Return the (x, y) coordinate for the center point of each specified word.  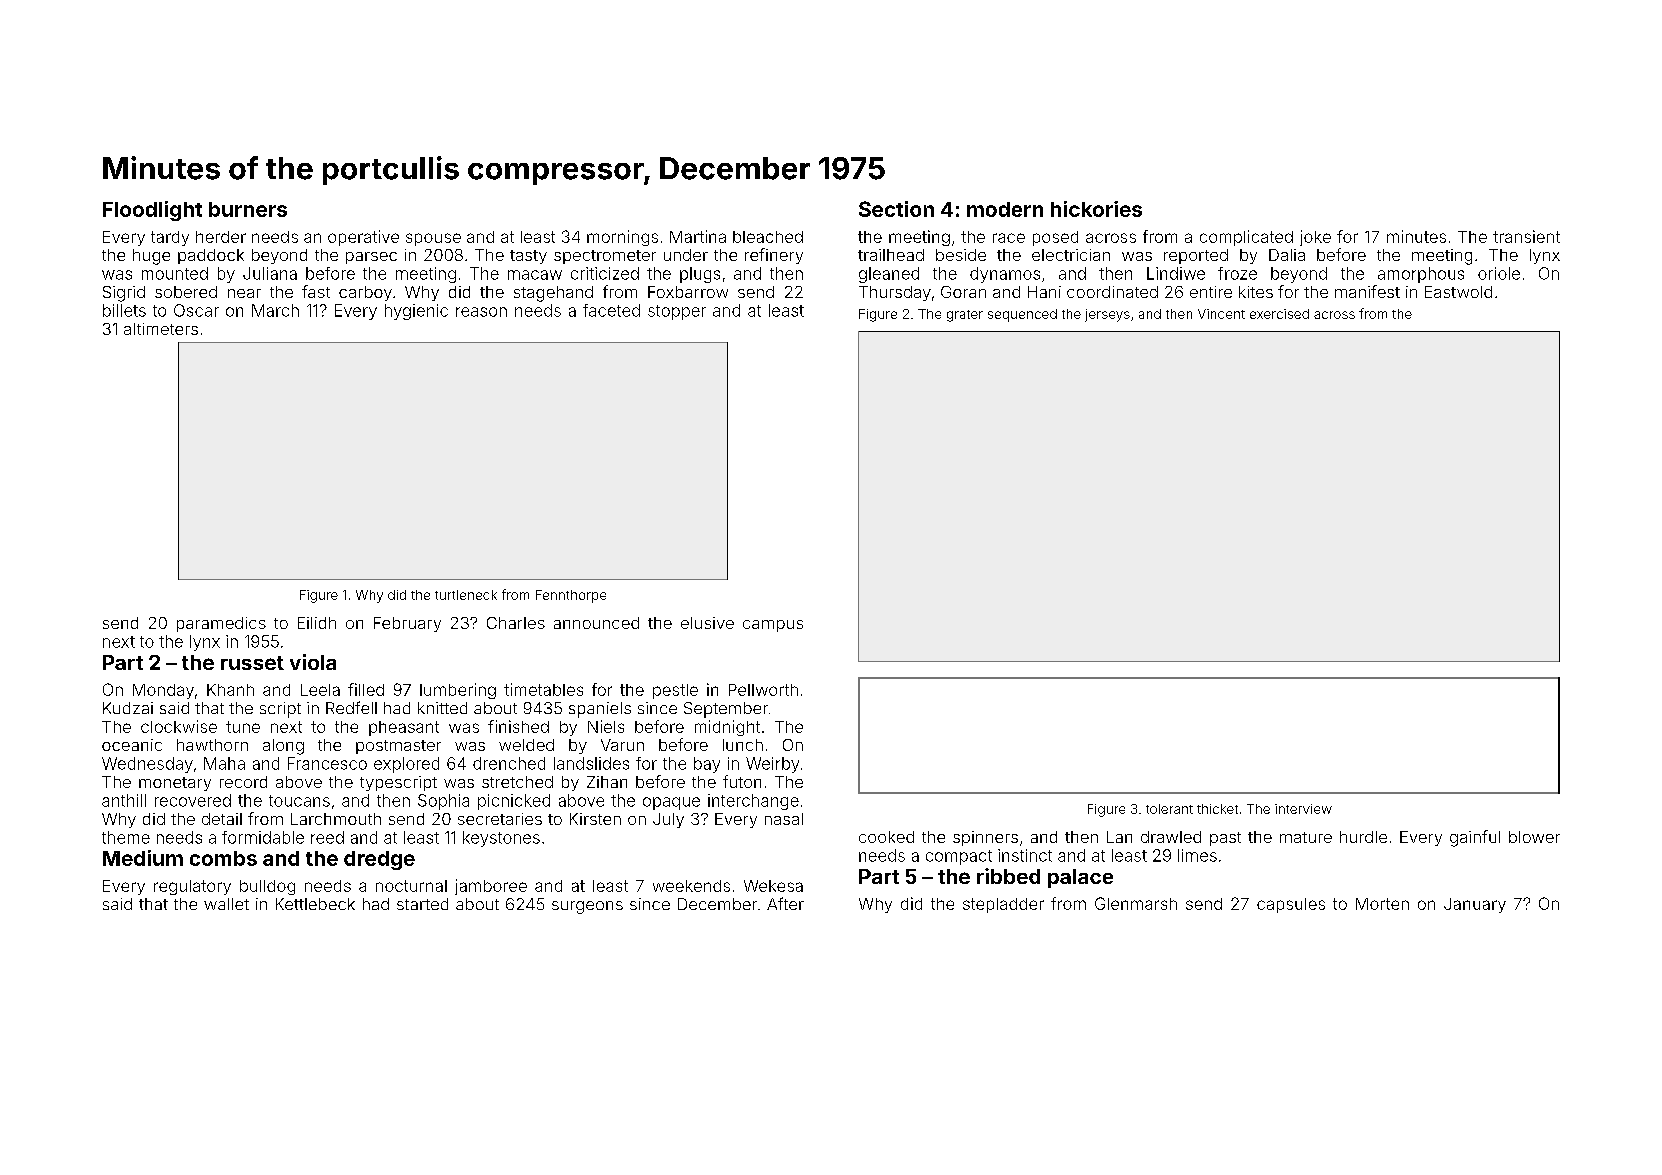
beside (961, 255)
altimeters (161, 329)
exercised (1279, 314)
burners (248, 209)
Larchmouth (336, 819)
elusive (707, 623)
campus (773, 626)
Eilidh (317, 623)
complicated (1246, 238)
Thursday (895, 293)
